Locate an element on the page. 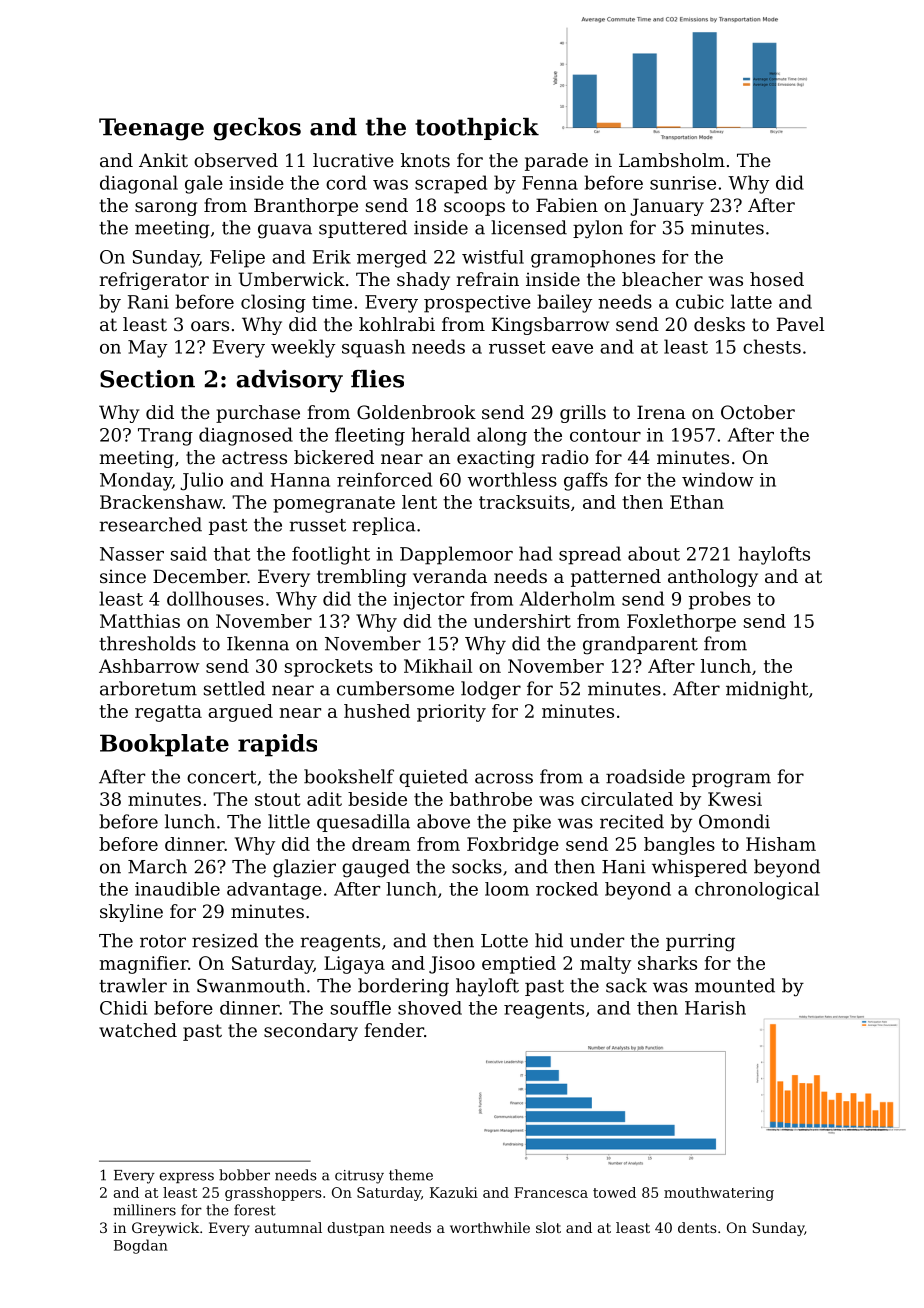  Kwesi is located at coordinates (735, 799).
